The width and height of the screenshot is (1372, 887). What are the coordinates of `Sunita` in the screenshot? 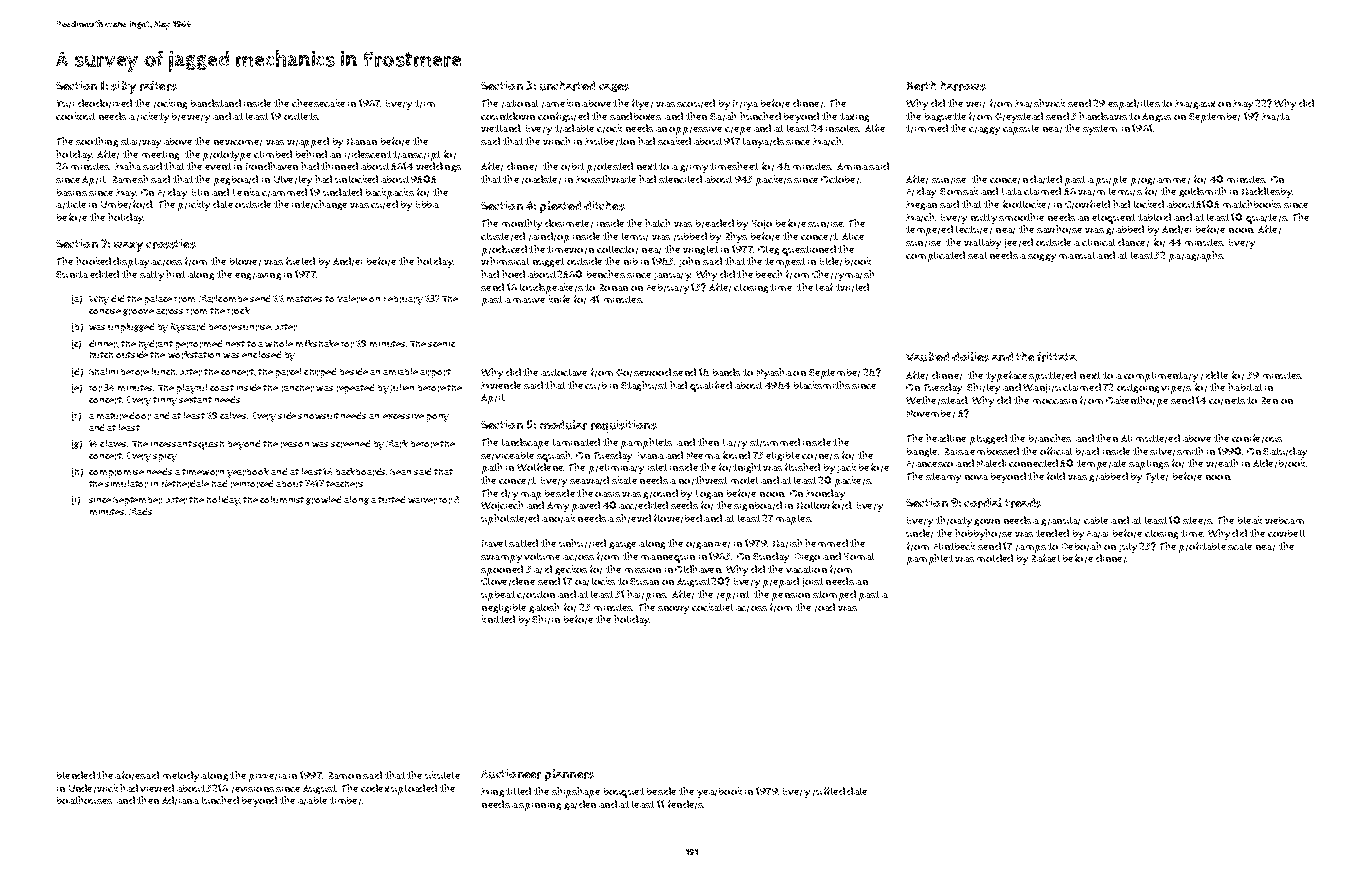 It's located at (72, 274).
